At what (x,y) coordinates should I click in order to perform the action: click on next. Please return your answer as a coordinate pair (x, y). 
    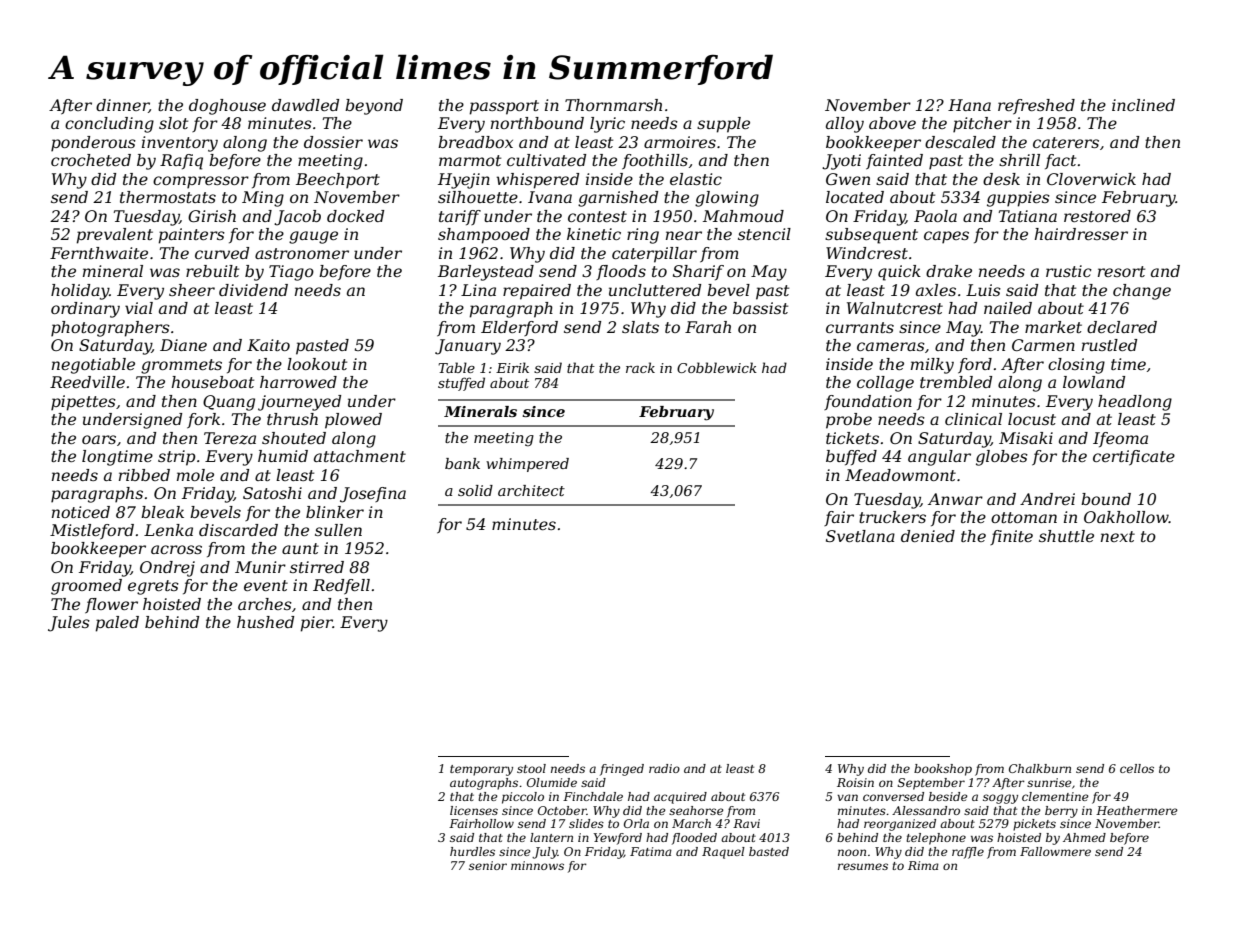
    Looking at the image, I should click on (1118, 536).
